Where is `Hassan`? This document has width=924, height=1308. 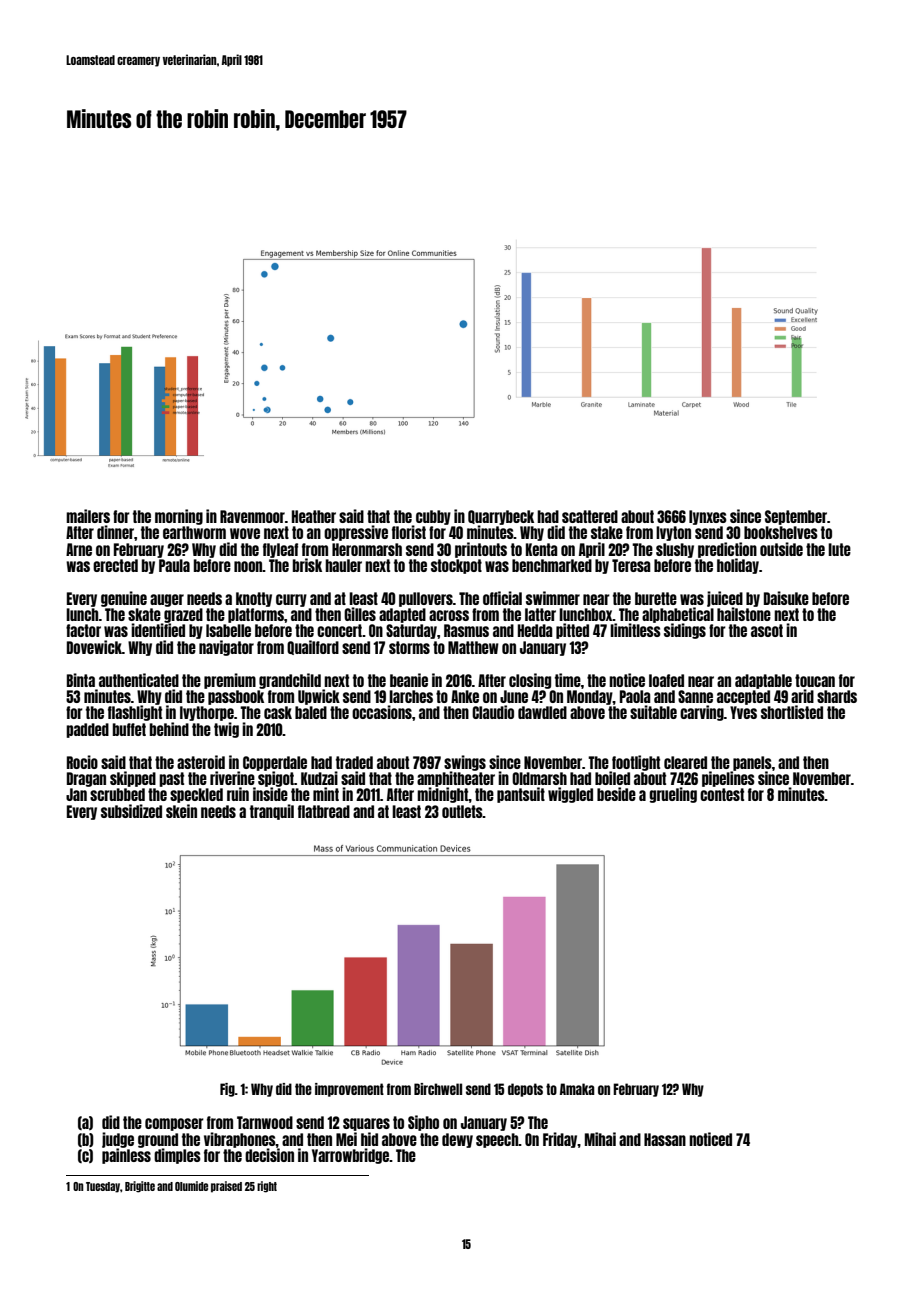
Hassan is located at coordinates (665, 1139).
